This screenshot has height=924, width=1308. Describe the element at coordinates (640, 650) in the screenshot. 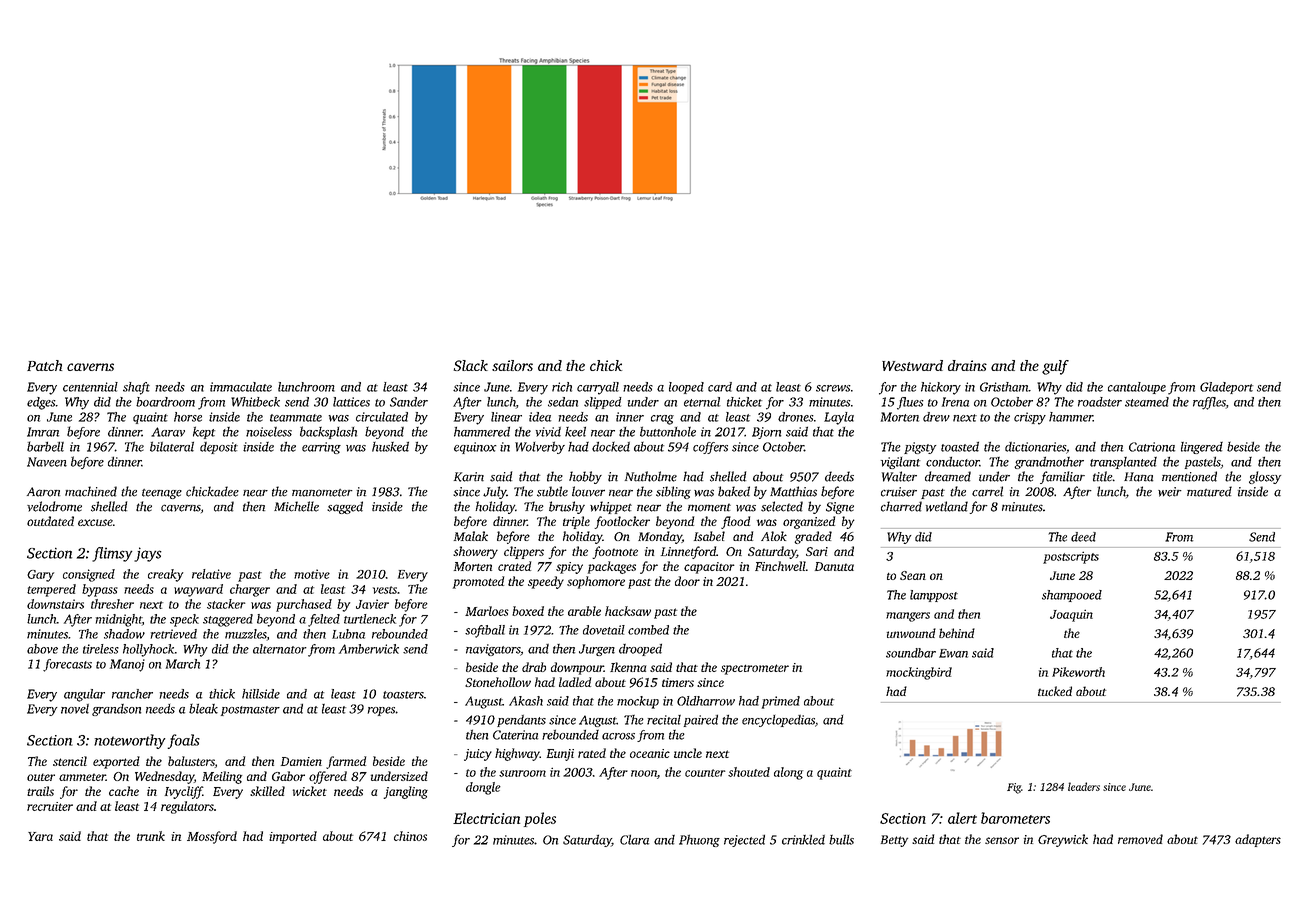

I see `drooped` at that location.
